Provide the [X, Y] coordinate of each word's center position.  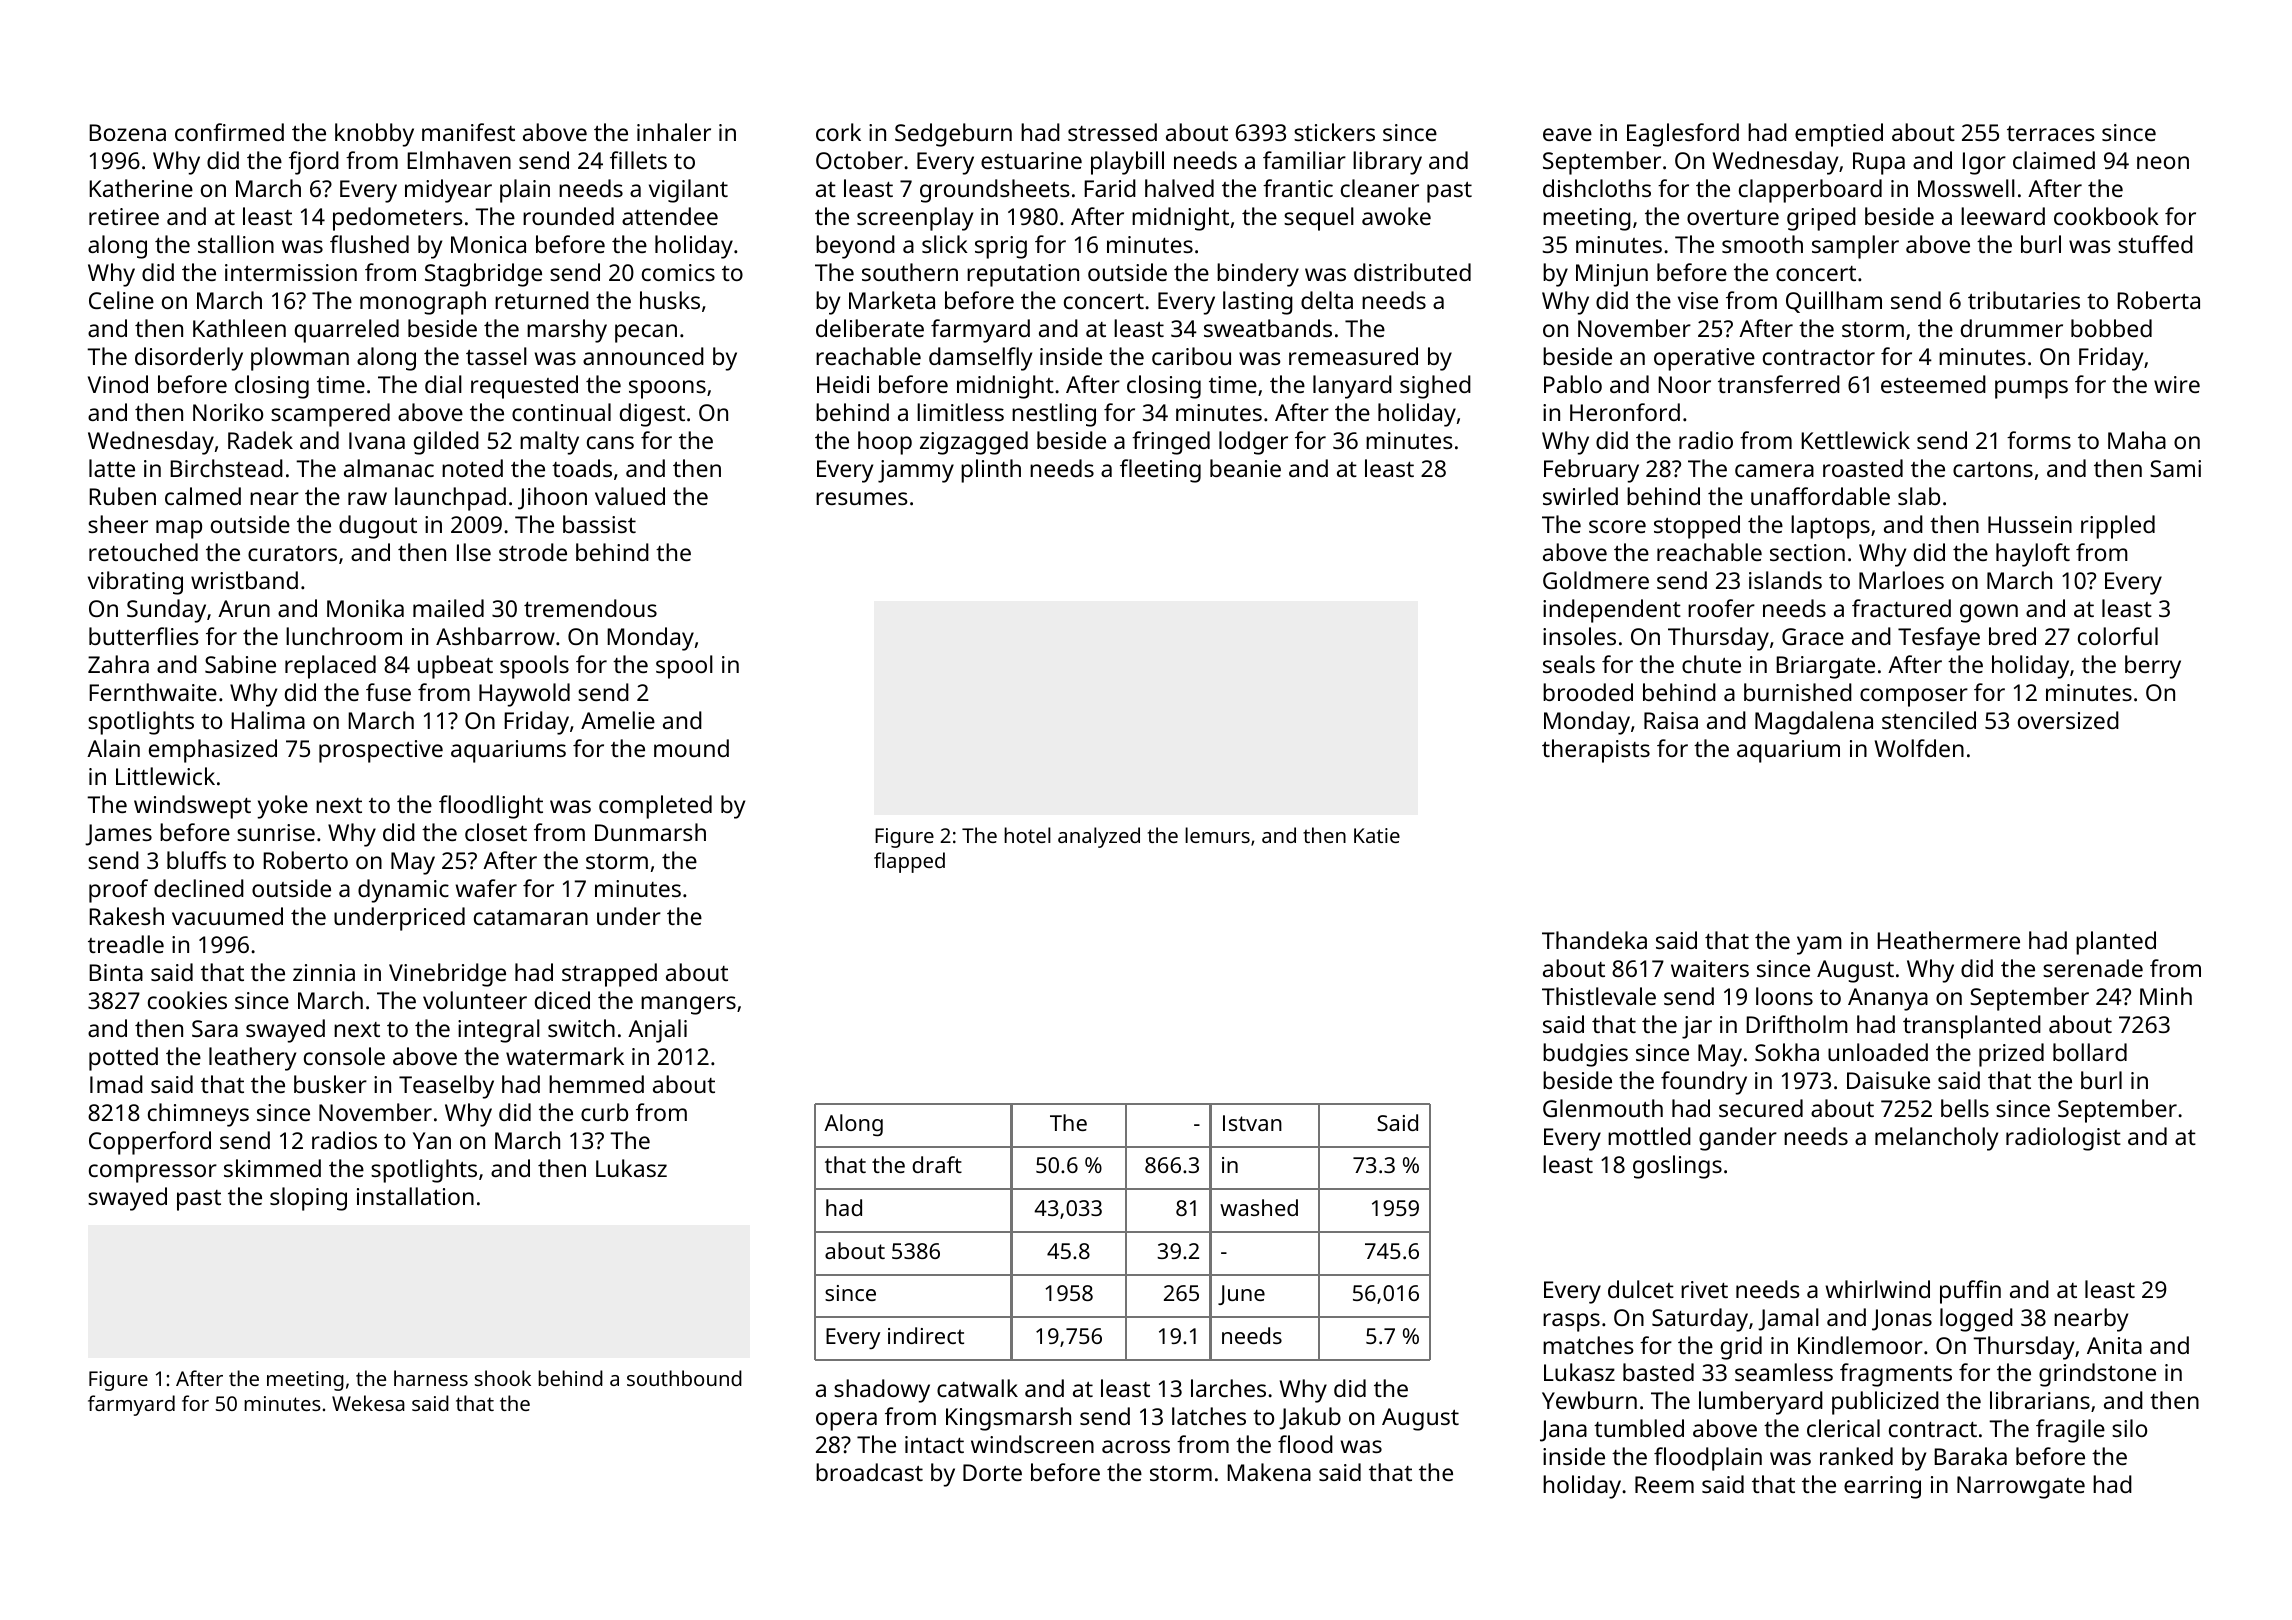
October [859, 160]
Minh [2166, 996]
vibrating [135, 583]
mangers [688, 1005]
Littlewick [165, 776]
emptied [1839, 135]
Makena [1269, 1472]
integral [499, 1031]
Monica [488, 244]
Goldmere [1596, 580]
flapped [909, 862]
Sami [2175, 468]
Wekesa [368, 1403]
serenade [2093, 968]
